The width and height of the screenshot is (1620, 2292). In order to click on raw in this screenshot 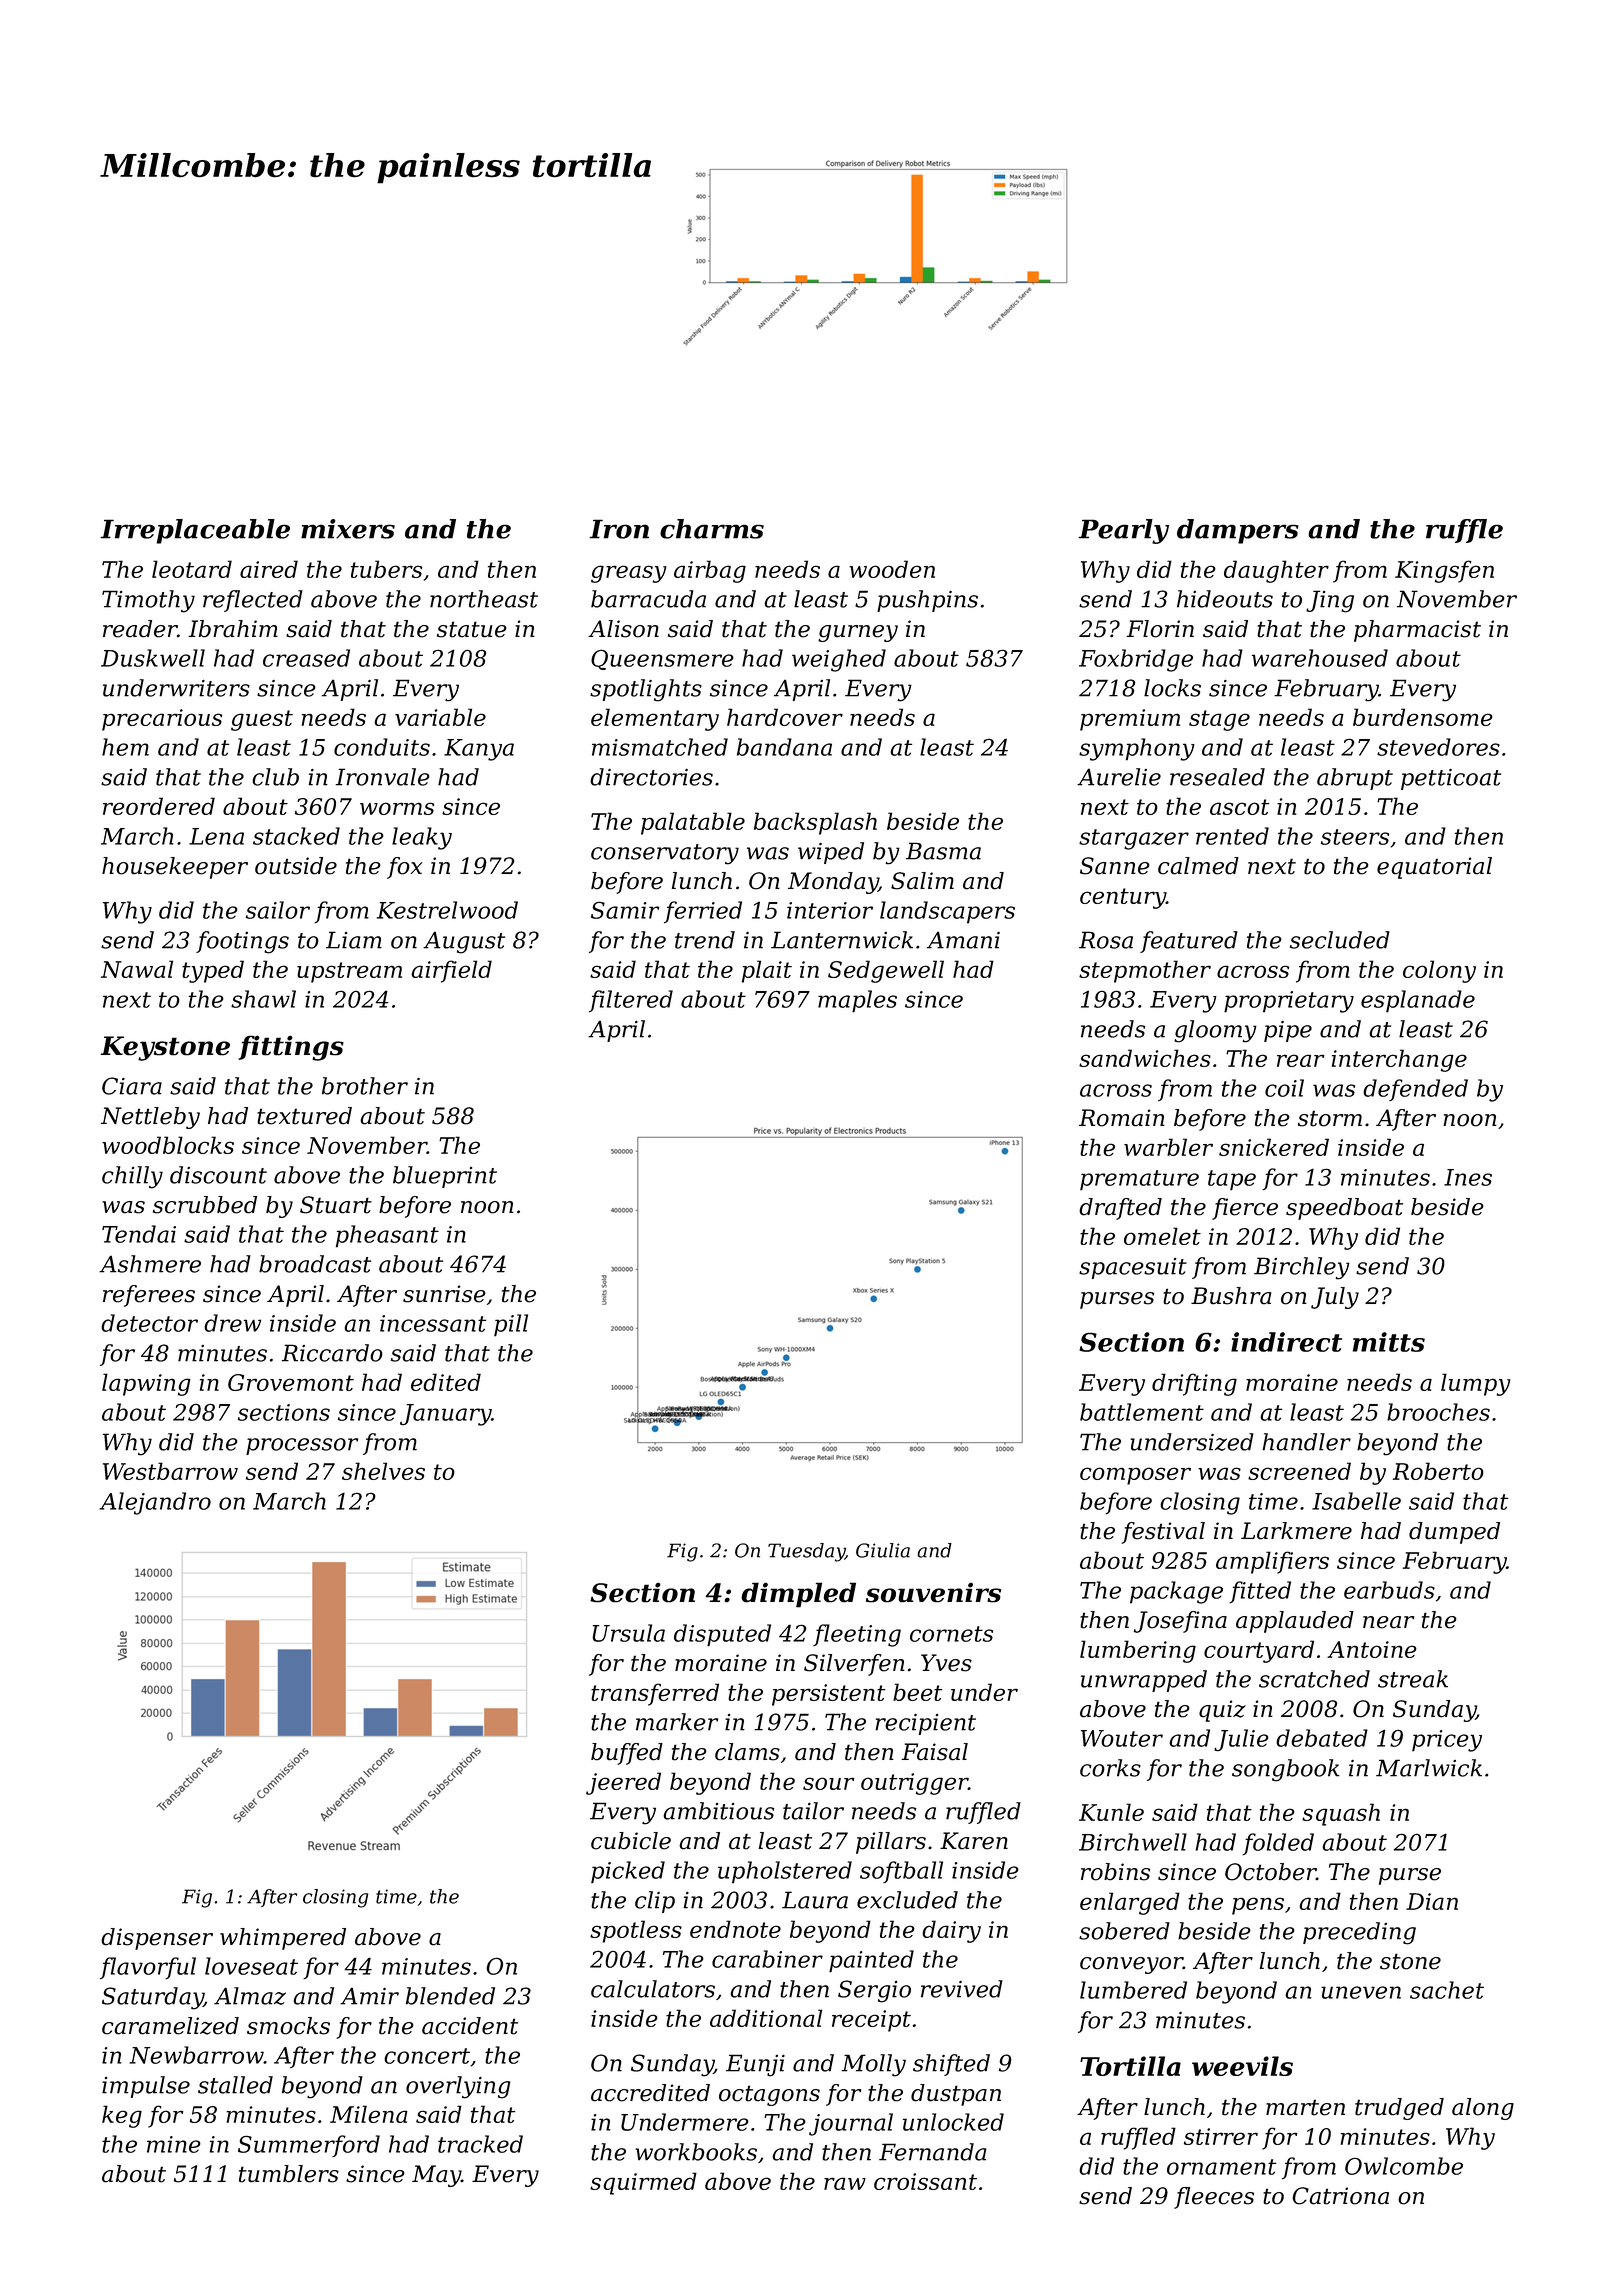, I will do `click(845, 2183)`.
